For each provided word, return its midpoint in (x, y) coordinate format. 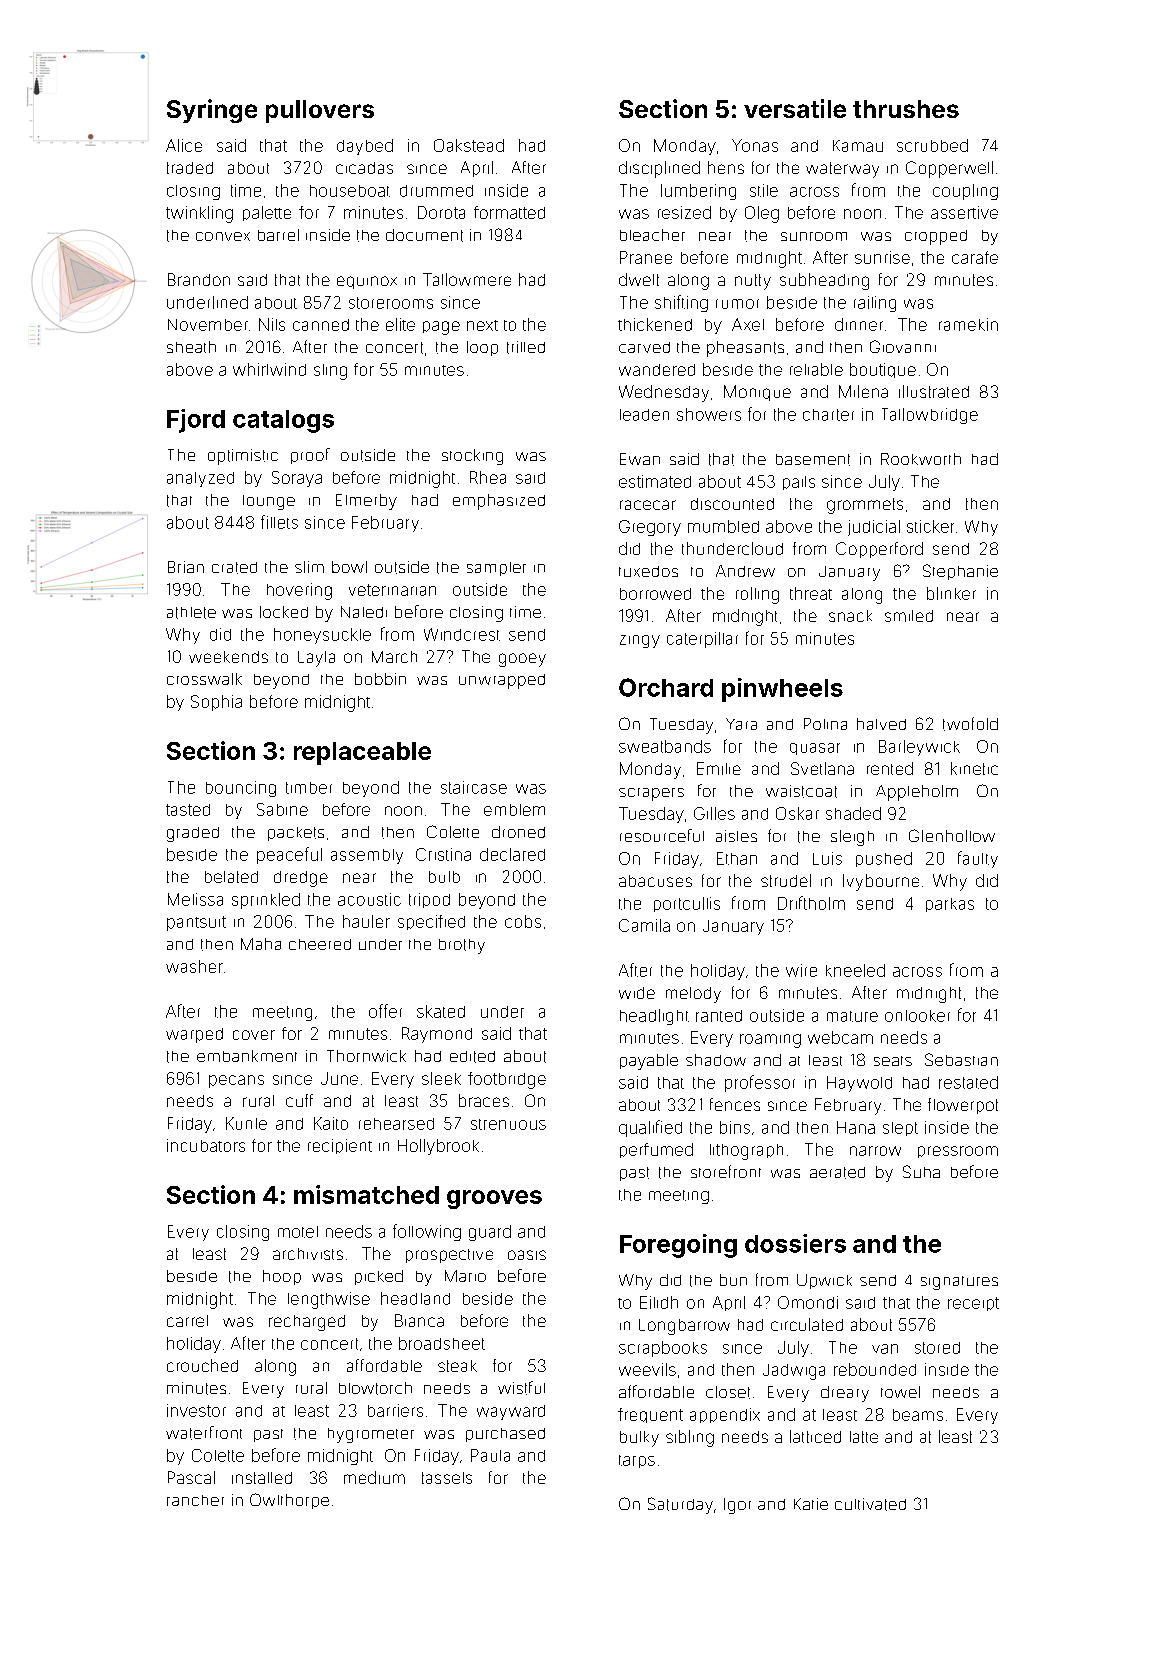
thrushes (906, 109)
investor (196, 1410)
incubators (206, 1145)
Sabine (282, 809)
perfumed (656, 1150)
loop (482, 348)
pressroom (958, 1152)
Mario (465, 1276)
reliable (816, 369)
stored (937, 1348)
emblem (514, 810)
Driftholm (811, 903)
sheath (191, 347)
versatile (795, 108)
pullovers (320, 111)
